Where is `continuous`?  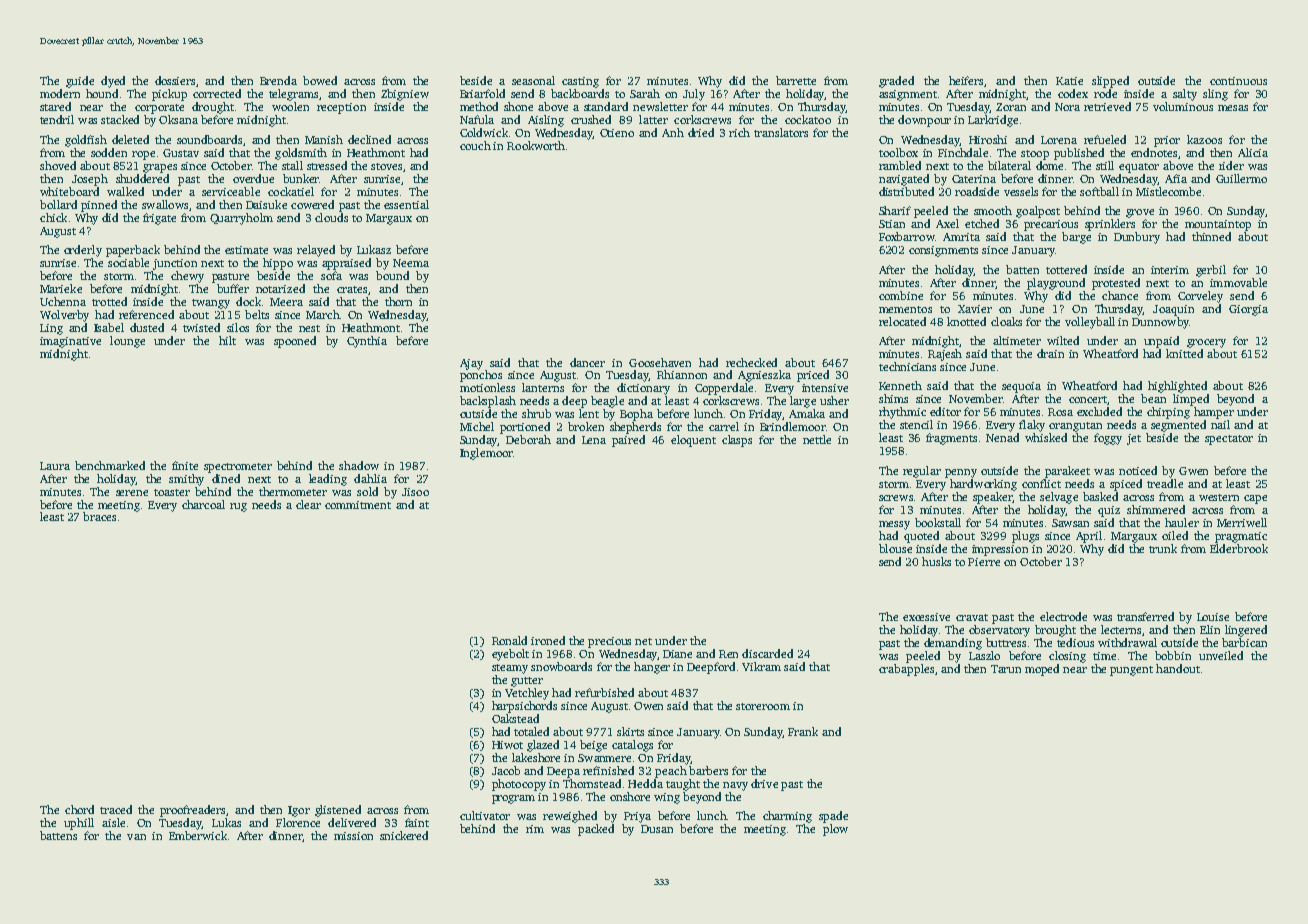
continuous is located at coordinates (1238, 81).
